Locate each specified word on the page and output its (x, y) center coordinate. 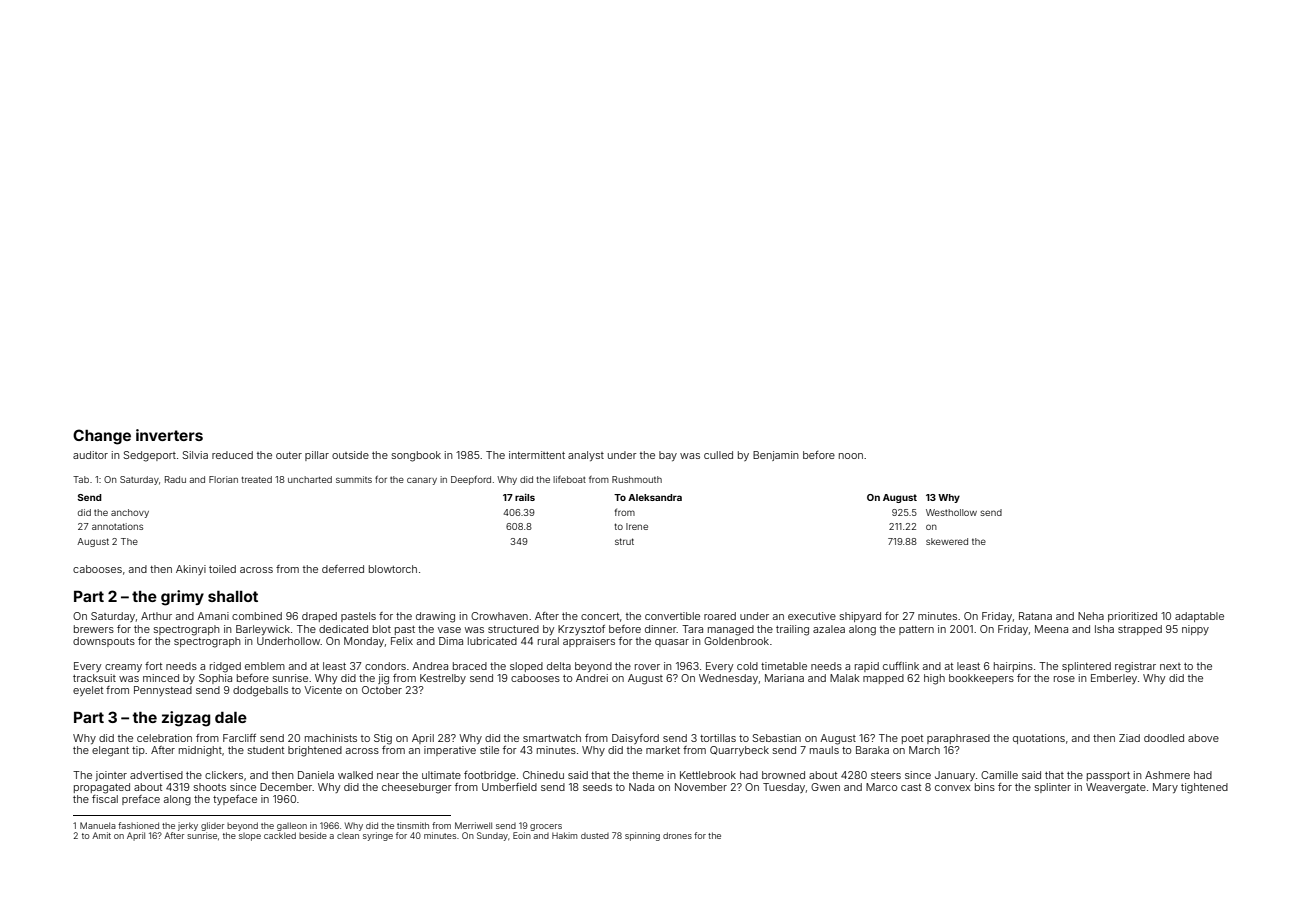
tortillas (718, 738)
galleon (292, 826)
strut (624, 541)
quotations (1039, 739)
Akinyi (191, 570)
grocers (546, 827)
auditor (90, 455)
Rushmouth (637, 479)
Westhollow (951, 512)
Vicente (323, 690)
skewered (947, 541)
